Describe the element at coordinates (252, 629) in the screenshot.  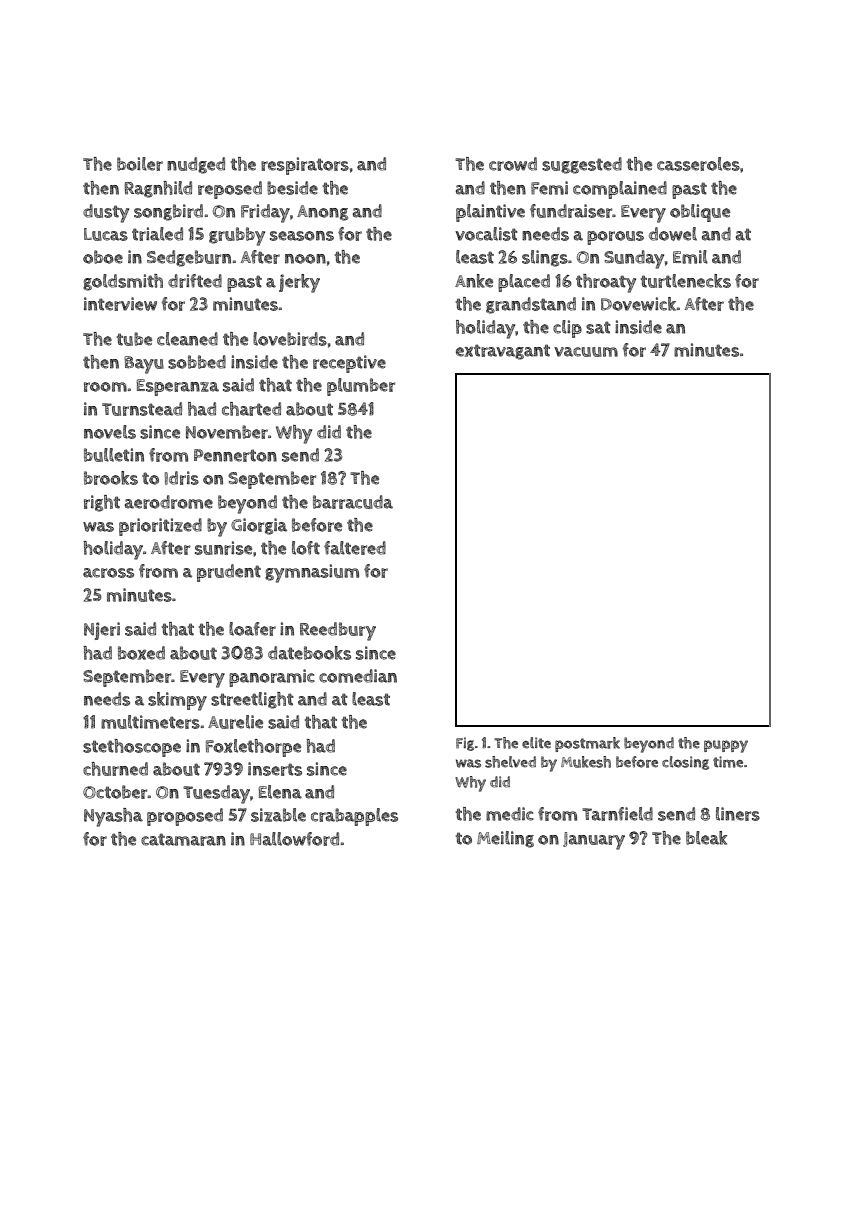
I see `loafer` at that location.
